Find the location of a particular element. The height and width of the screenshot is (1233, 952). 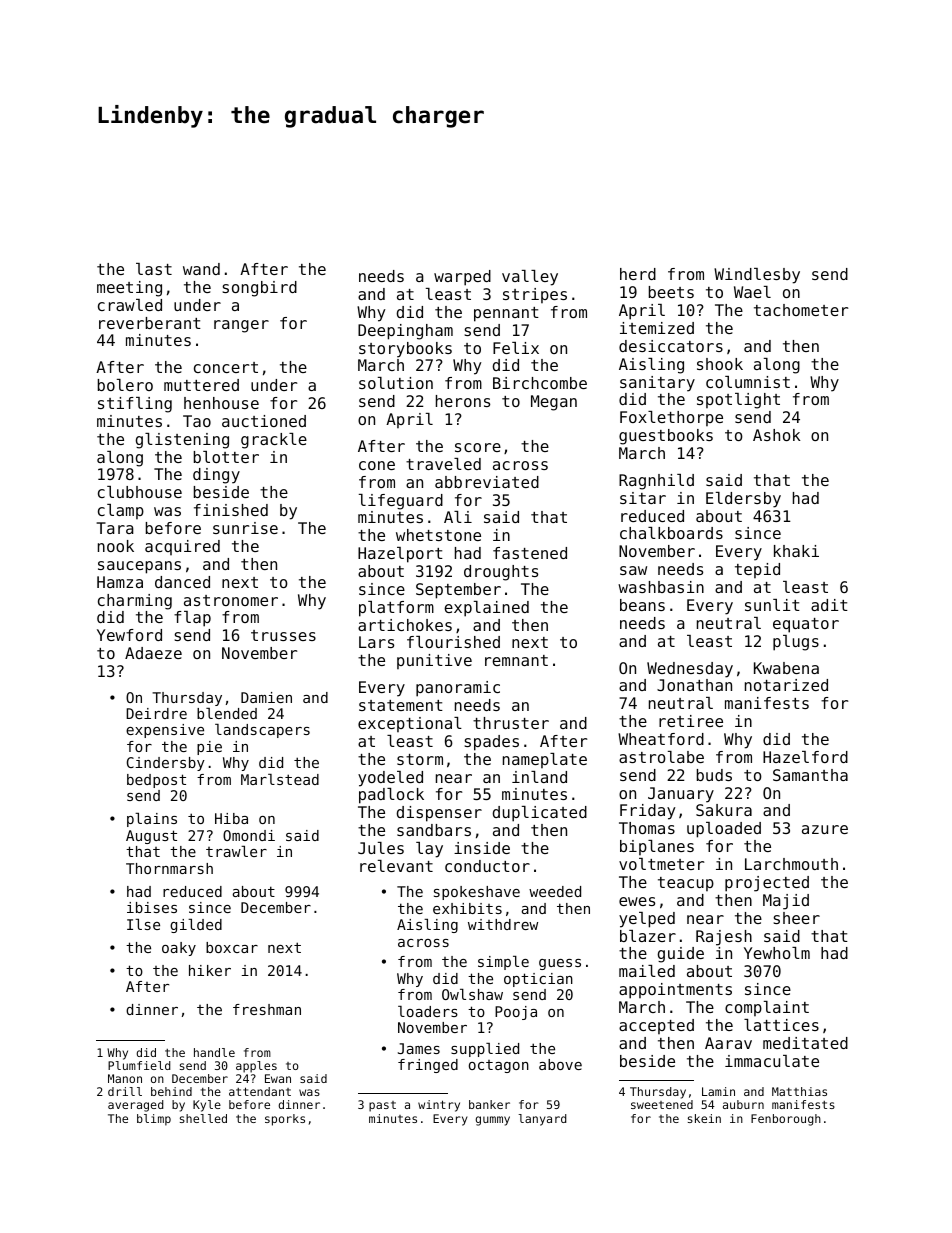

concert is located at coordinates (226, 367).
